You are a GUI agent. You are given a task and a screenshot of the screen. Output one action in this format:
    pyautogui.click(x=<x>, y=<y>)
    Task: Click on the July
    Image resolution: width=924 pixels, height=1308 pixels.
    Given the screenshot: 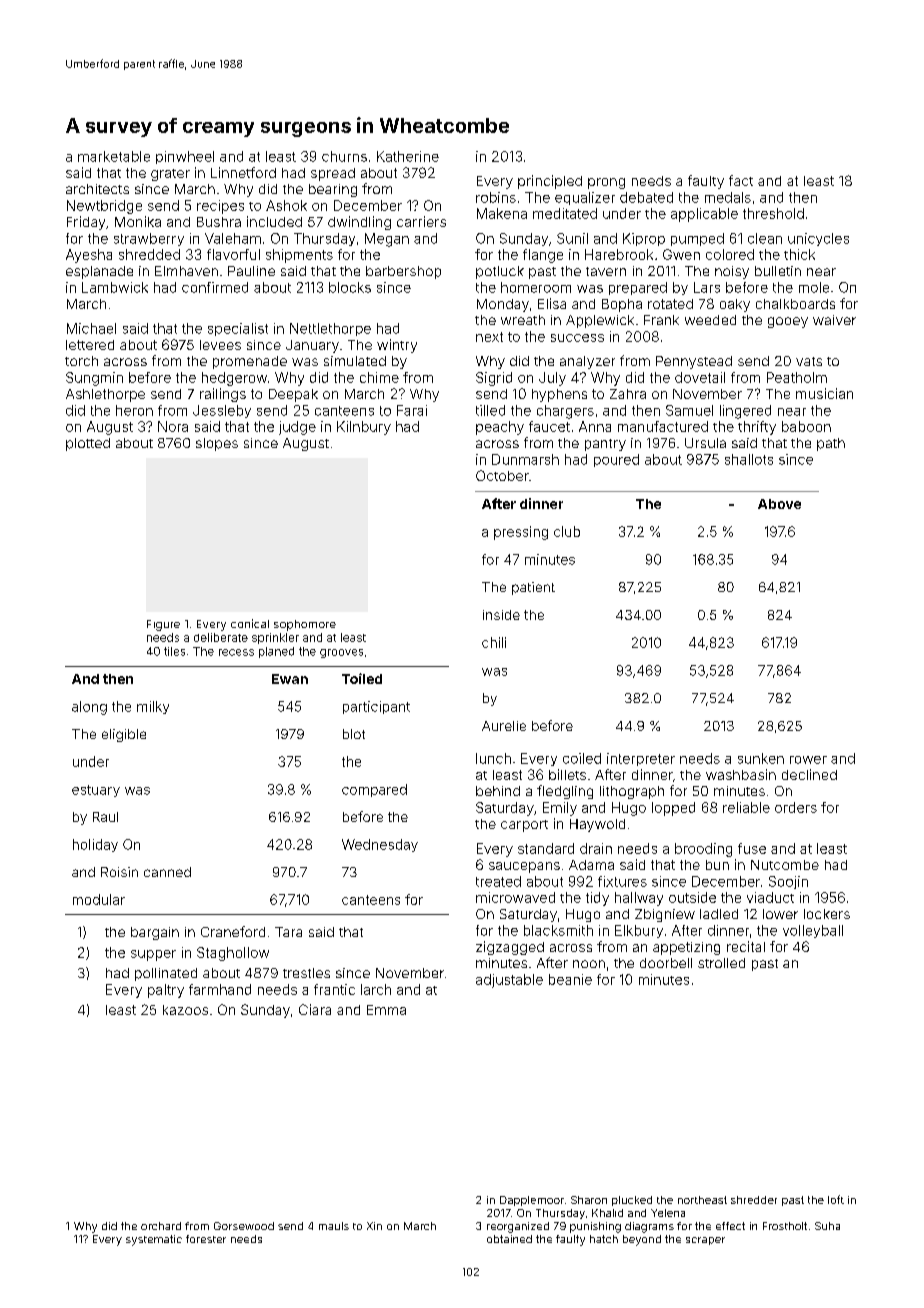 What is the action you would take?
    pyautogui.click(x=552, y=379)
